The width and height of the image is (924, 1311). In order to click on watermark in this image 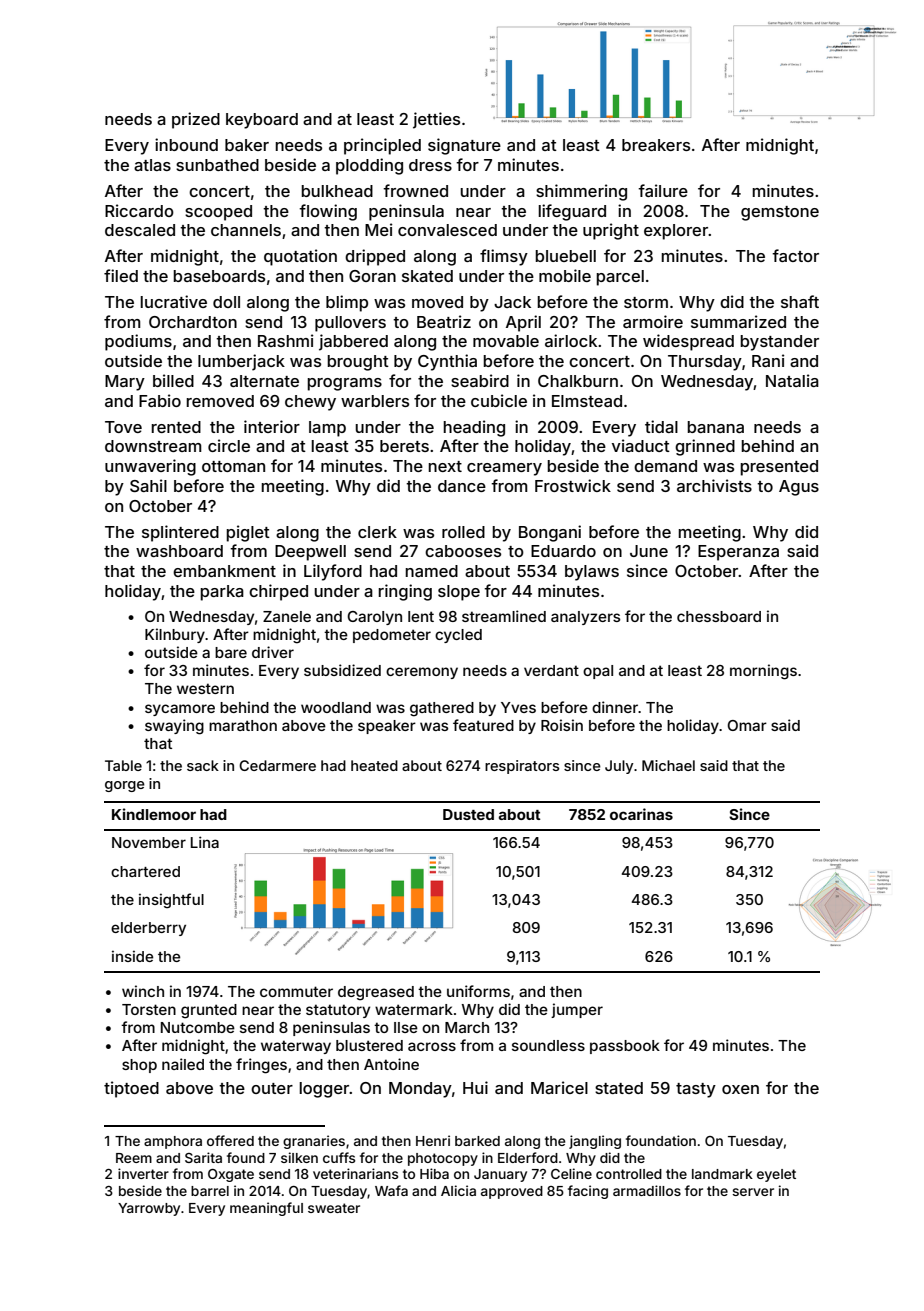, I will do `click(414, 1009)`.
